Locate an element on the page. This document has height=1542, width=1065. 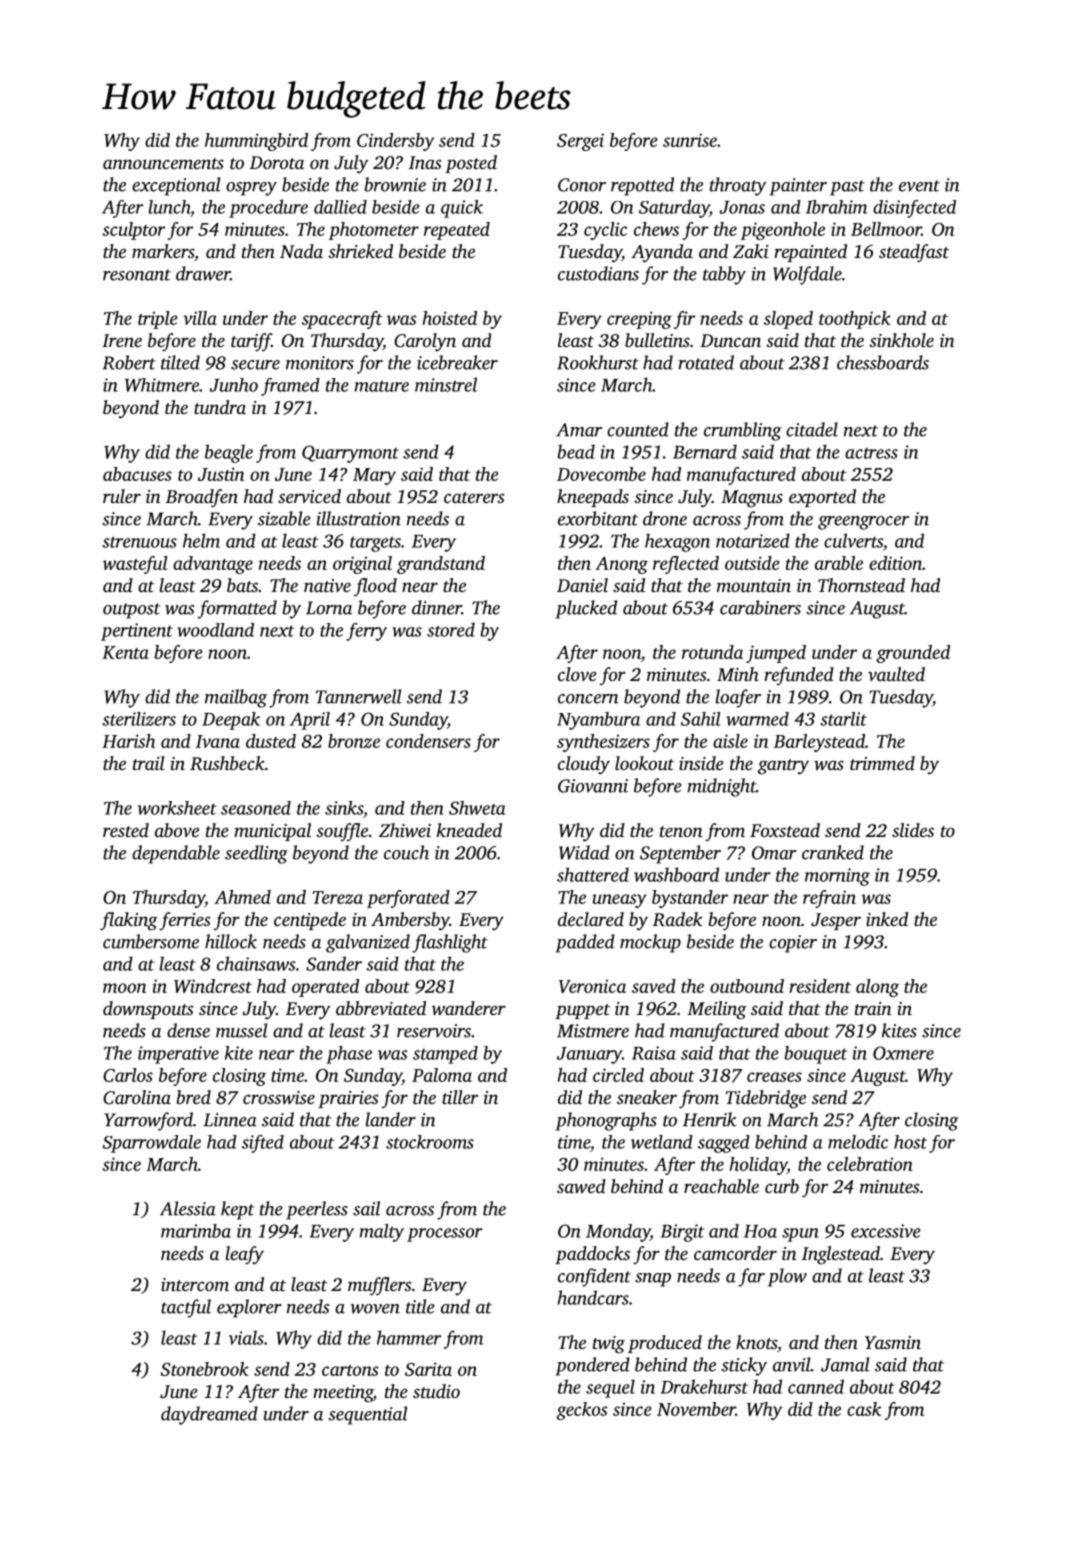
Magnus is located at coordinates (752, 499).
